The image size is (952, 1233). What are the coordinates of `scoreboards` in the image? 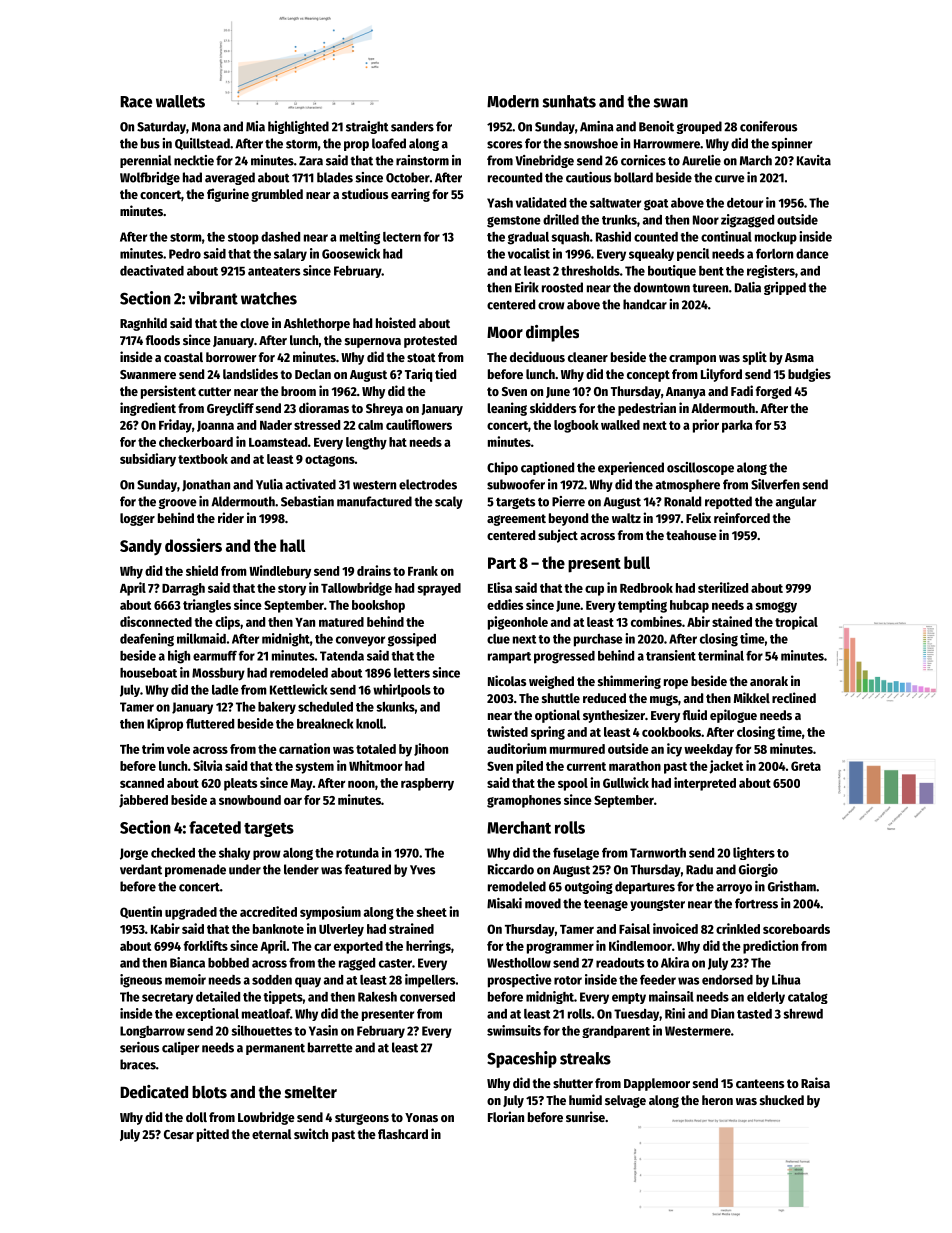 It's located at (796, 929).
